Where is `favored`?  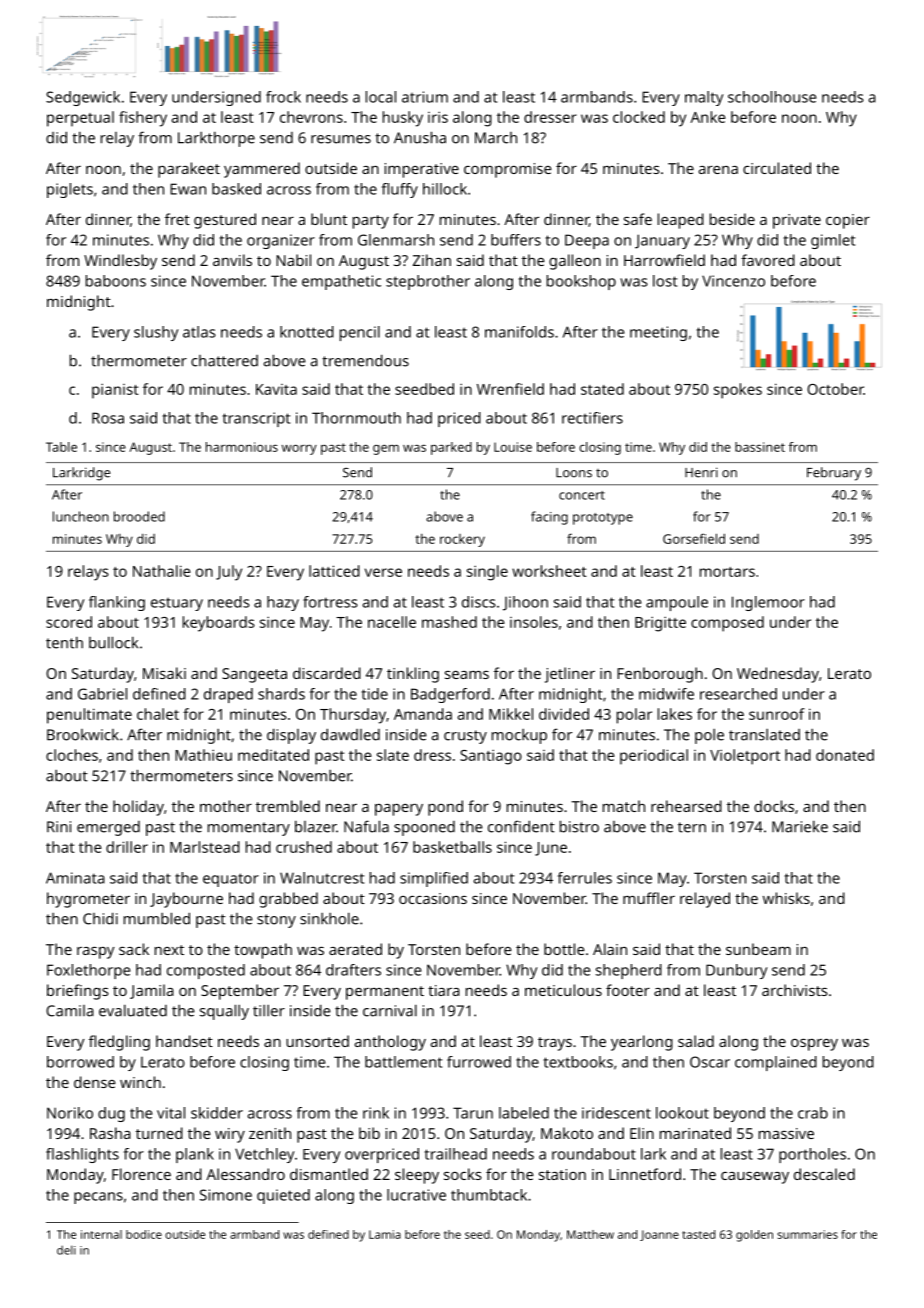 favored is located at coordinates (768, 260).
